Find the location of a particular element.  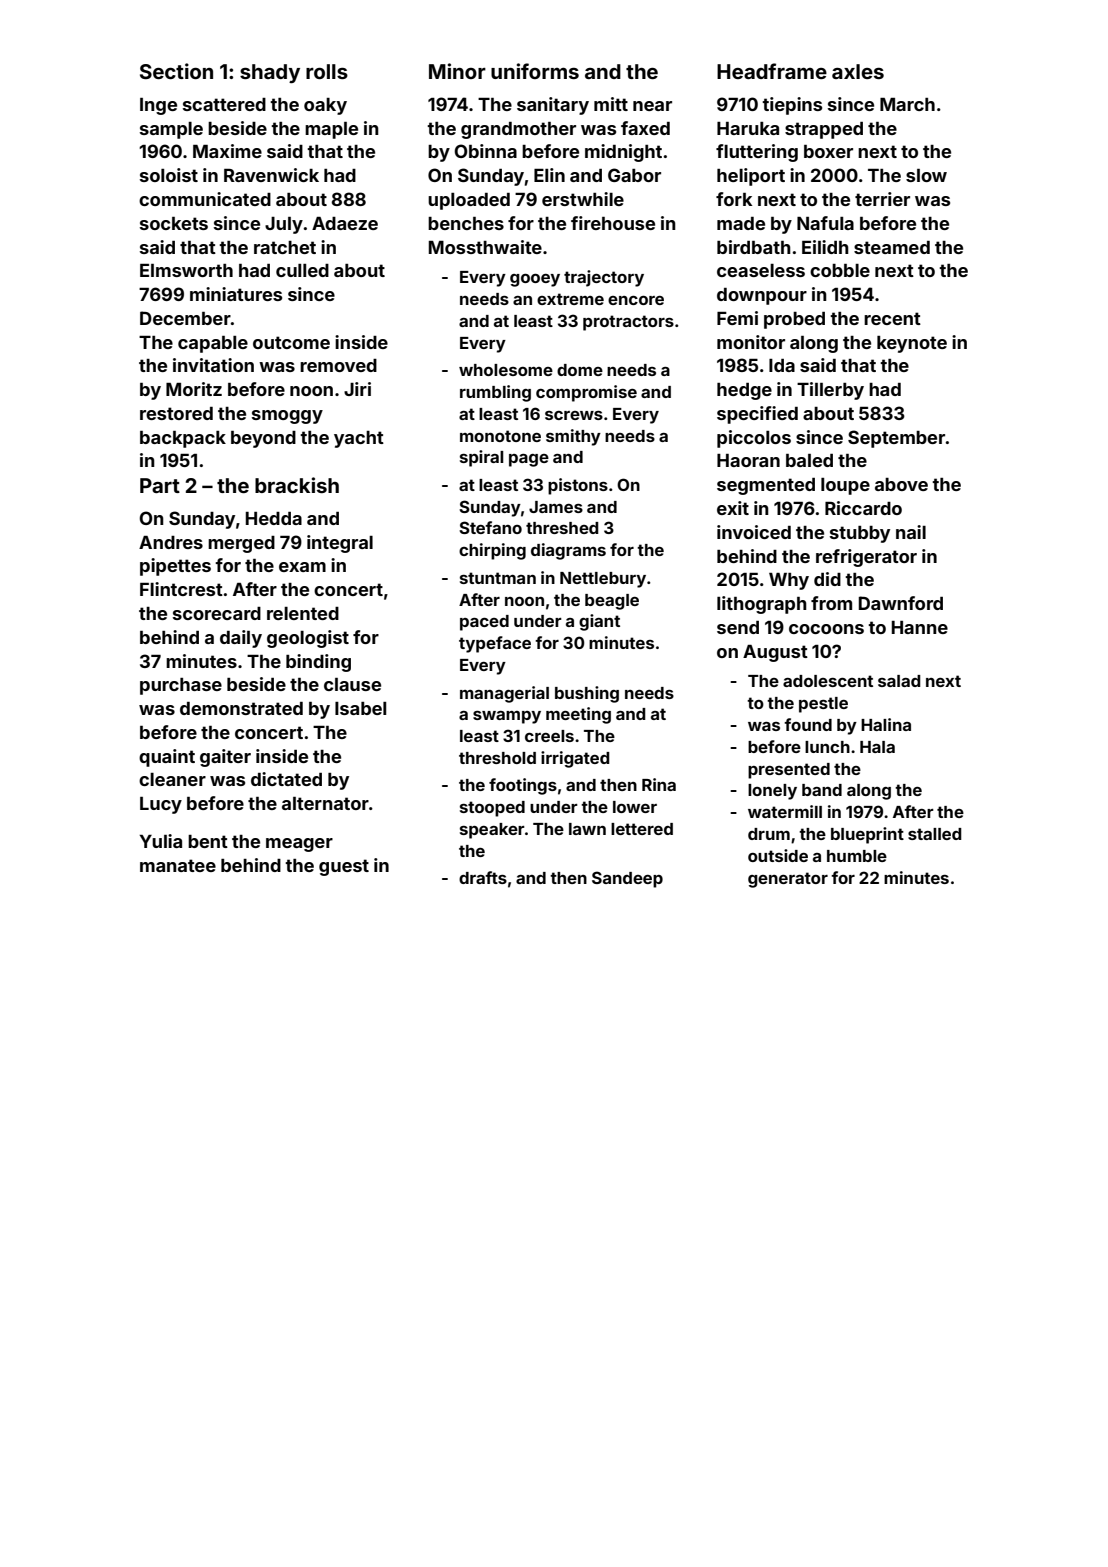

wholesome is located at coordinates (506, 370).
